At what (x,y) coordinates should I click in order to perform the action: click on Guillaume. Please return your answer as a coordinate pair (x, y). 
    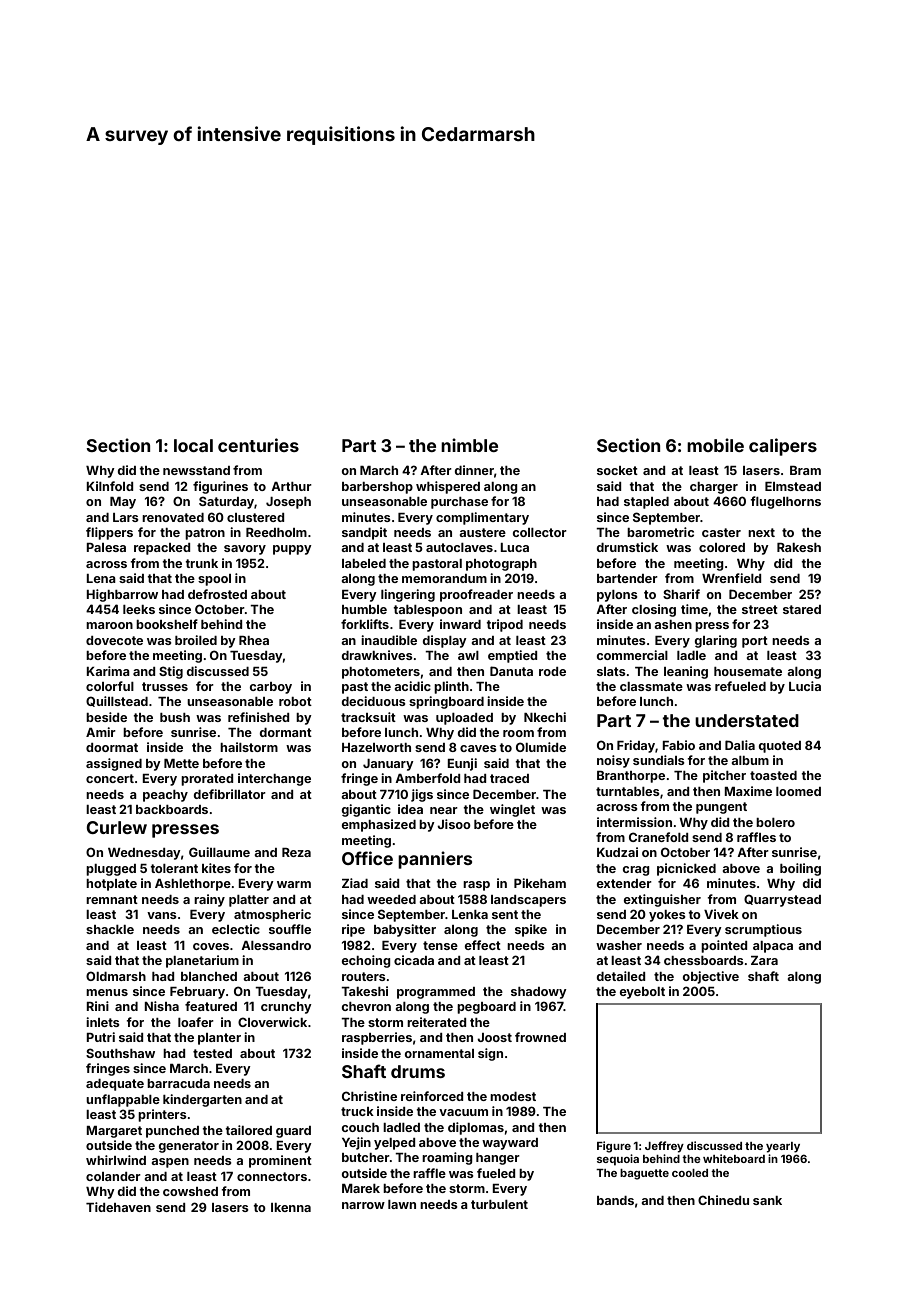
    Looking at the image, I should click on (219, 852).
